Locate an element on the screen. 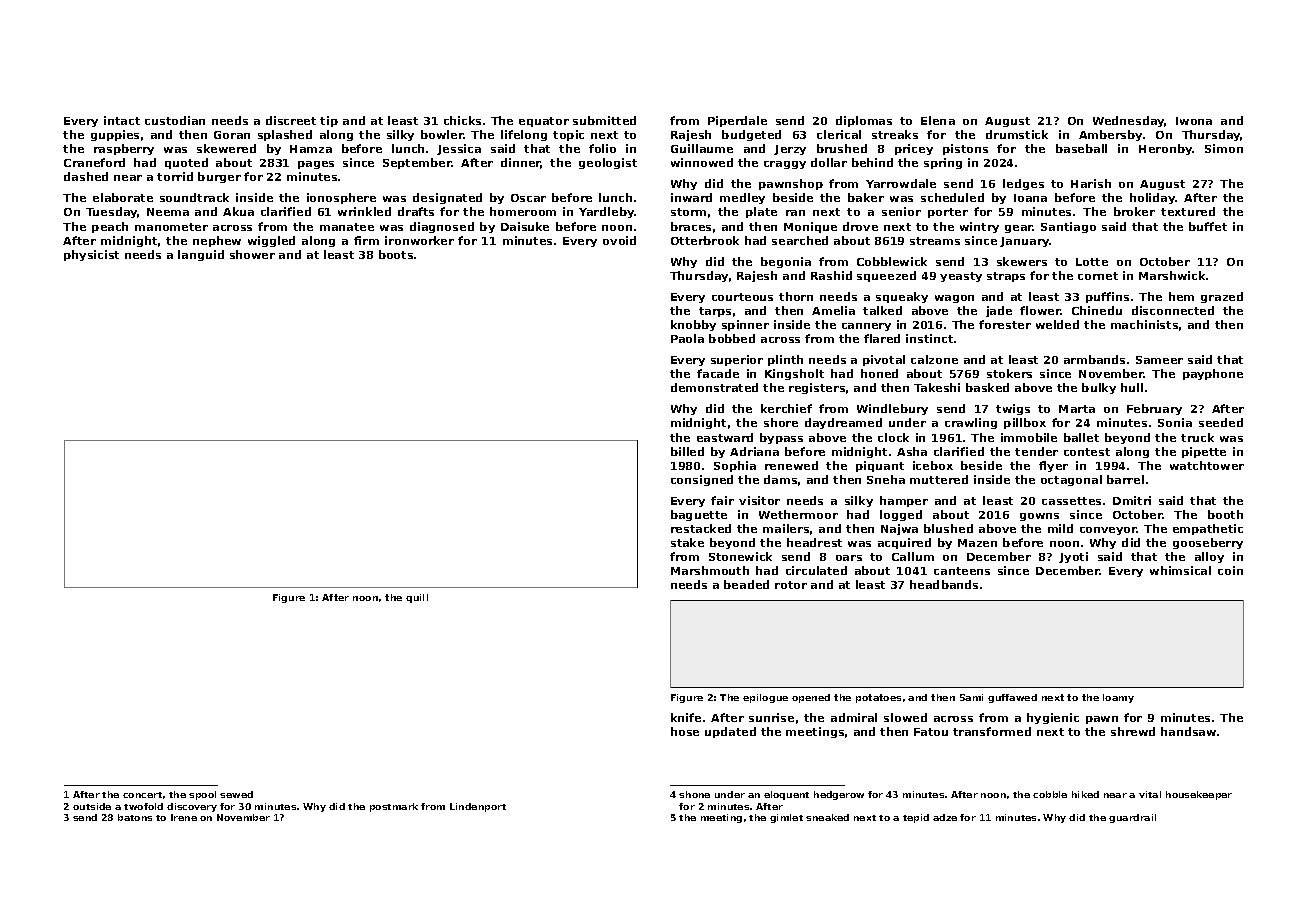  quill is located at coordinates (417, 598).
